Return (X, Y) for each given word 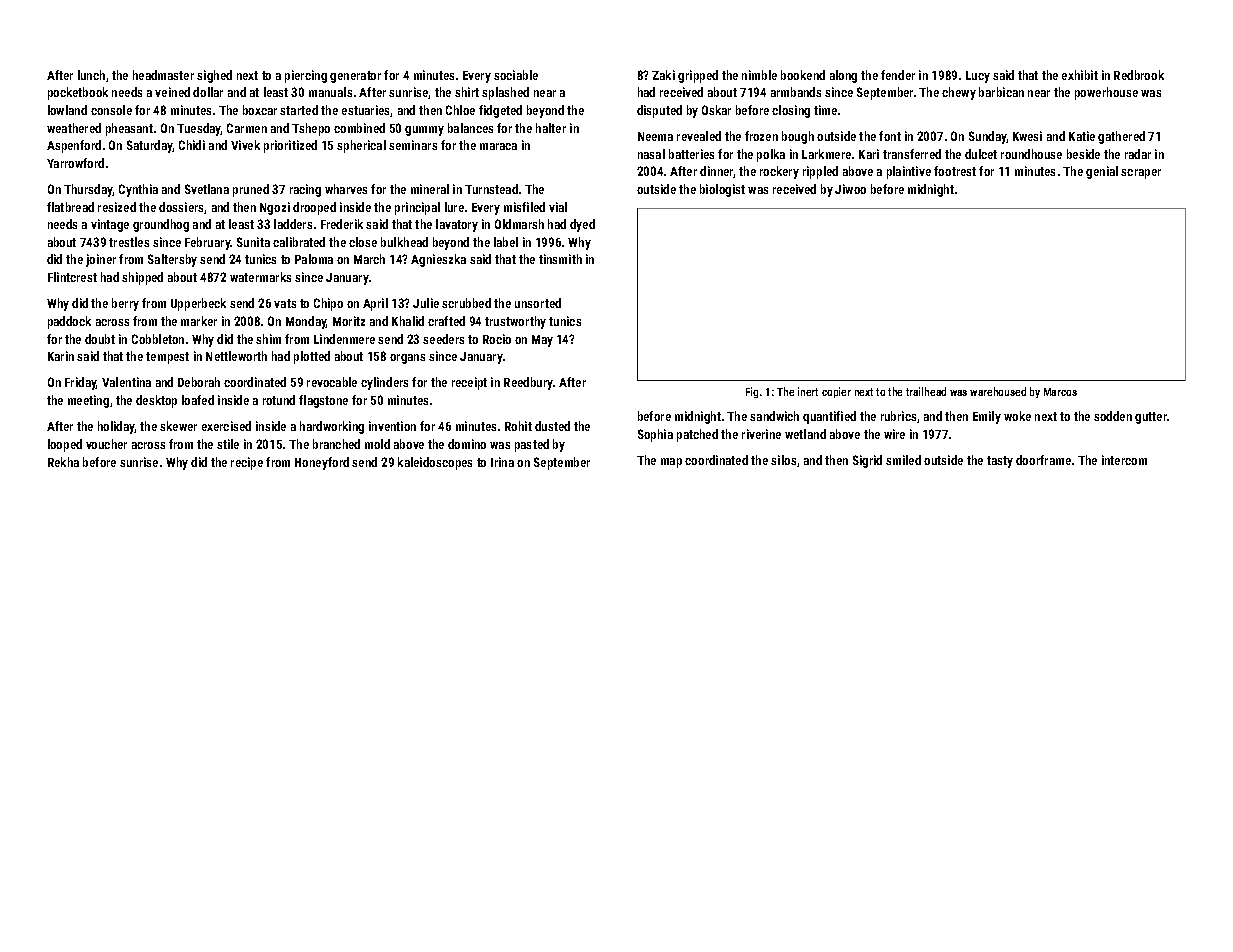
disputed (659, 111)
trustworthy (515, 322)
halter (551, 128)
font (890, 136)
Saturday (150, 146)
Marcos (1060, 392)
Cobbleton (158, 339)
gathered (1121, 137)
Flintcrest (72, 277)
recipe (247, 463)
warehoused (998, 391)
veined (172, 92)
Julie (426, 303)
